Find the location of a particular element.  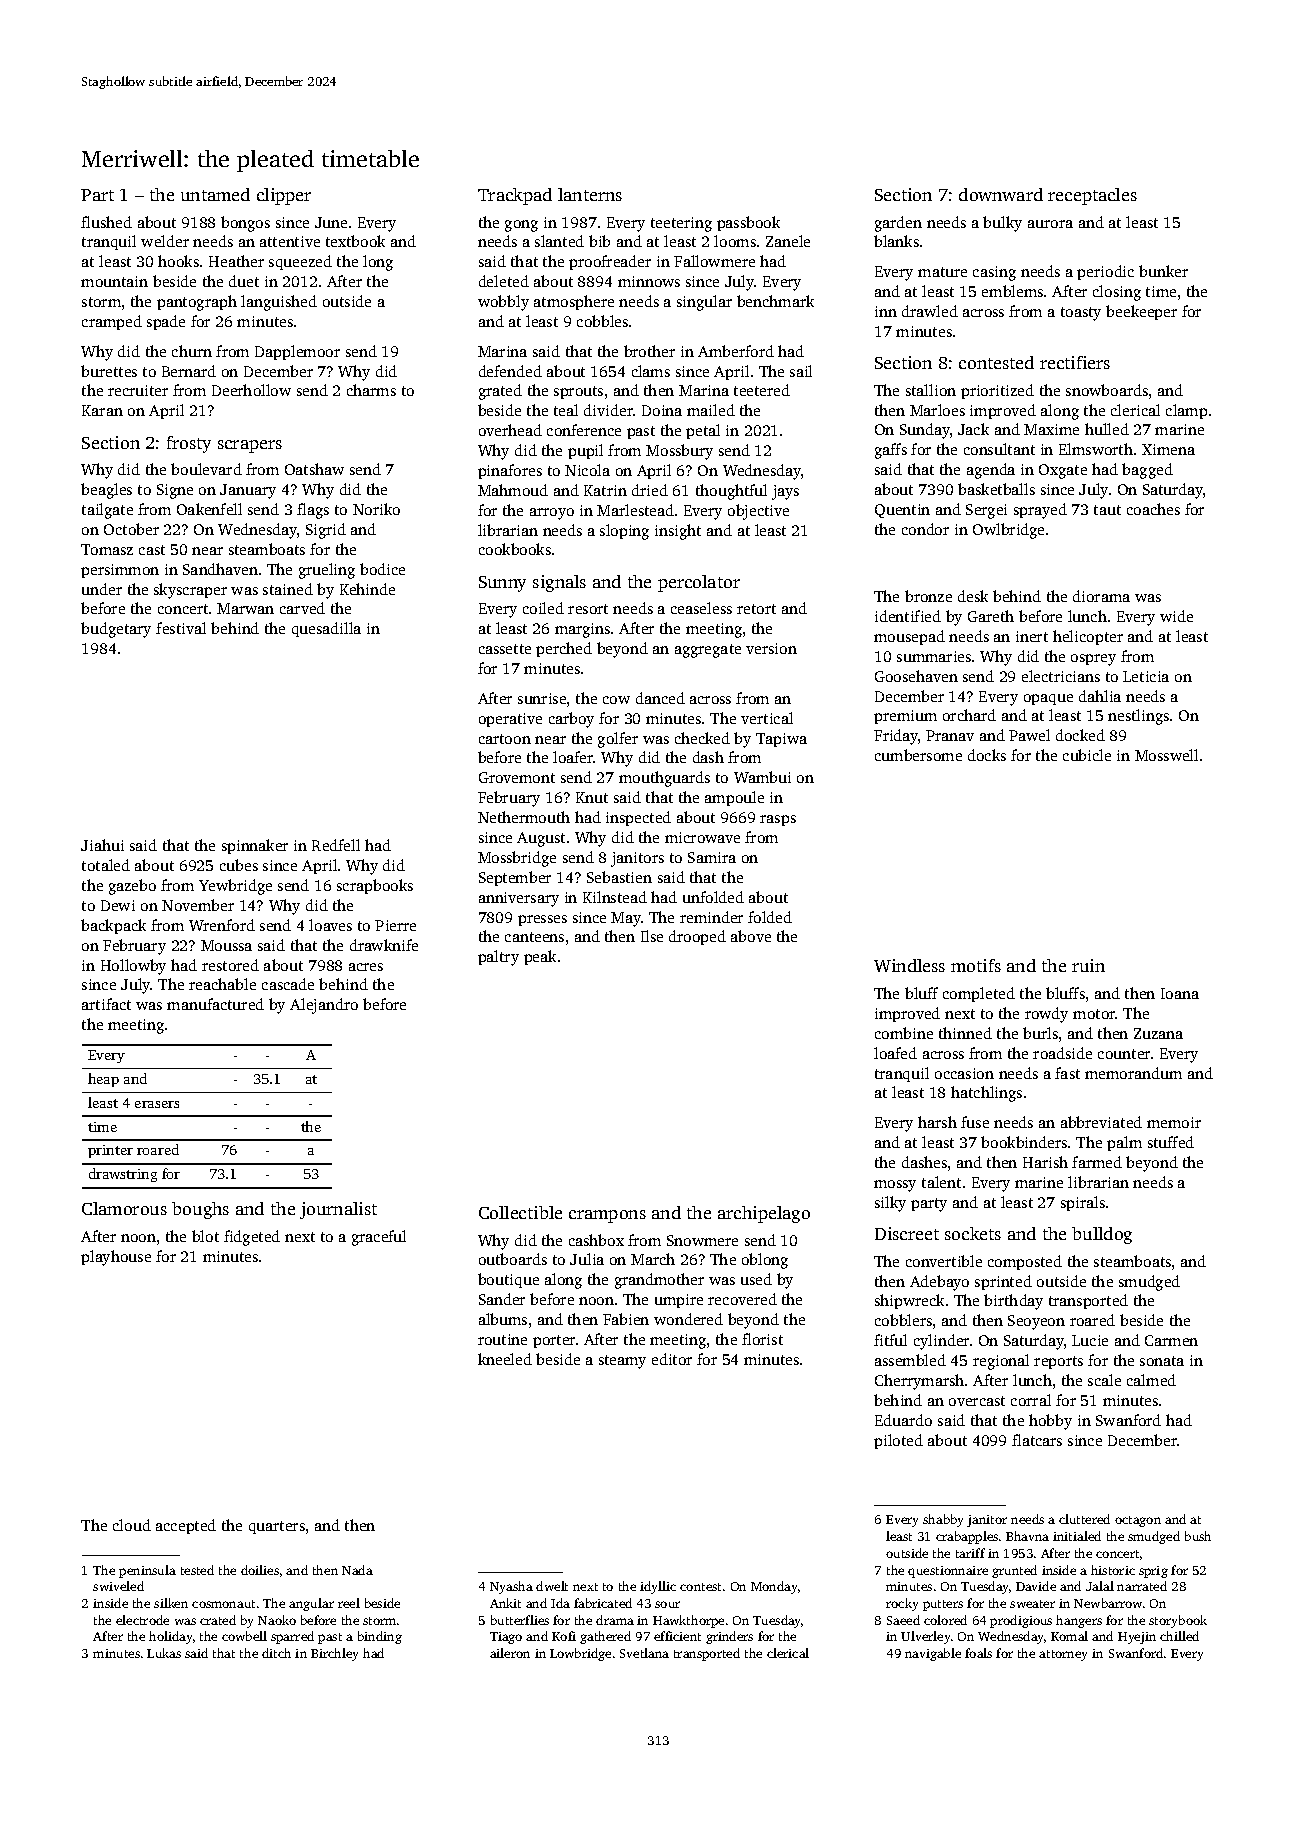

porter is located at coordinates (554, 1341).
